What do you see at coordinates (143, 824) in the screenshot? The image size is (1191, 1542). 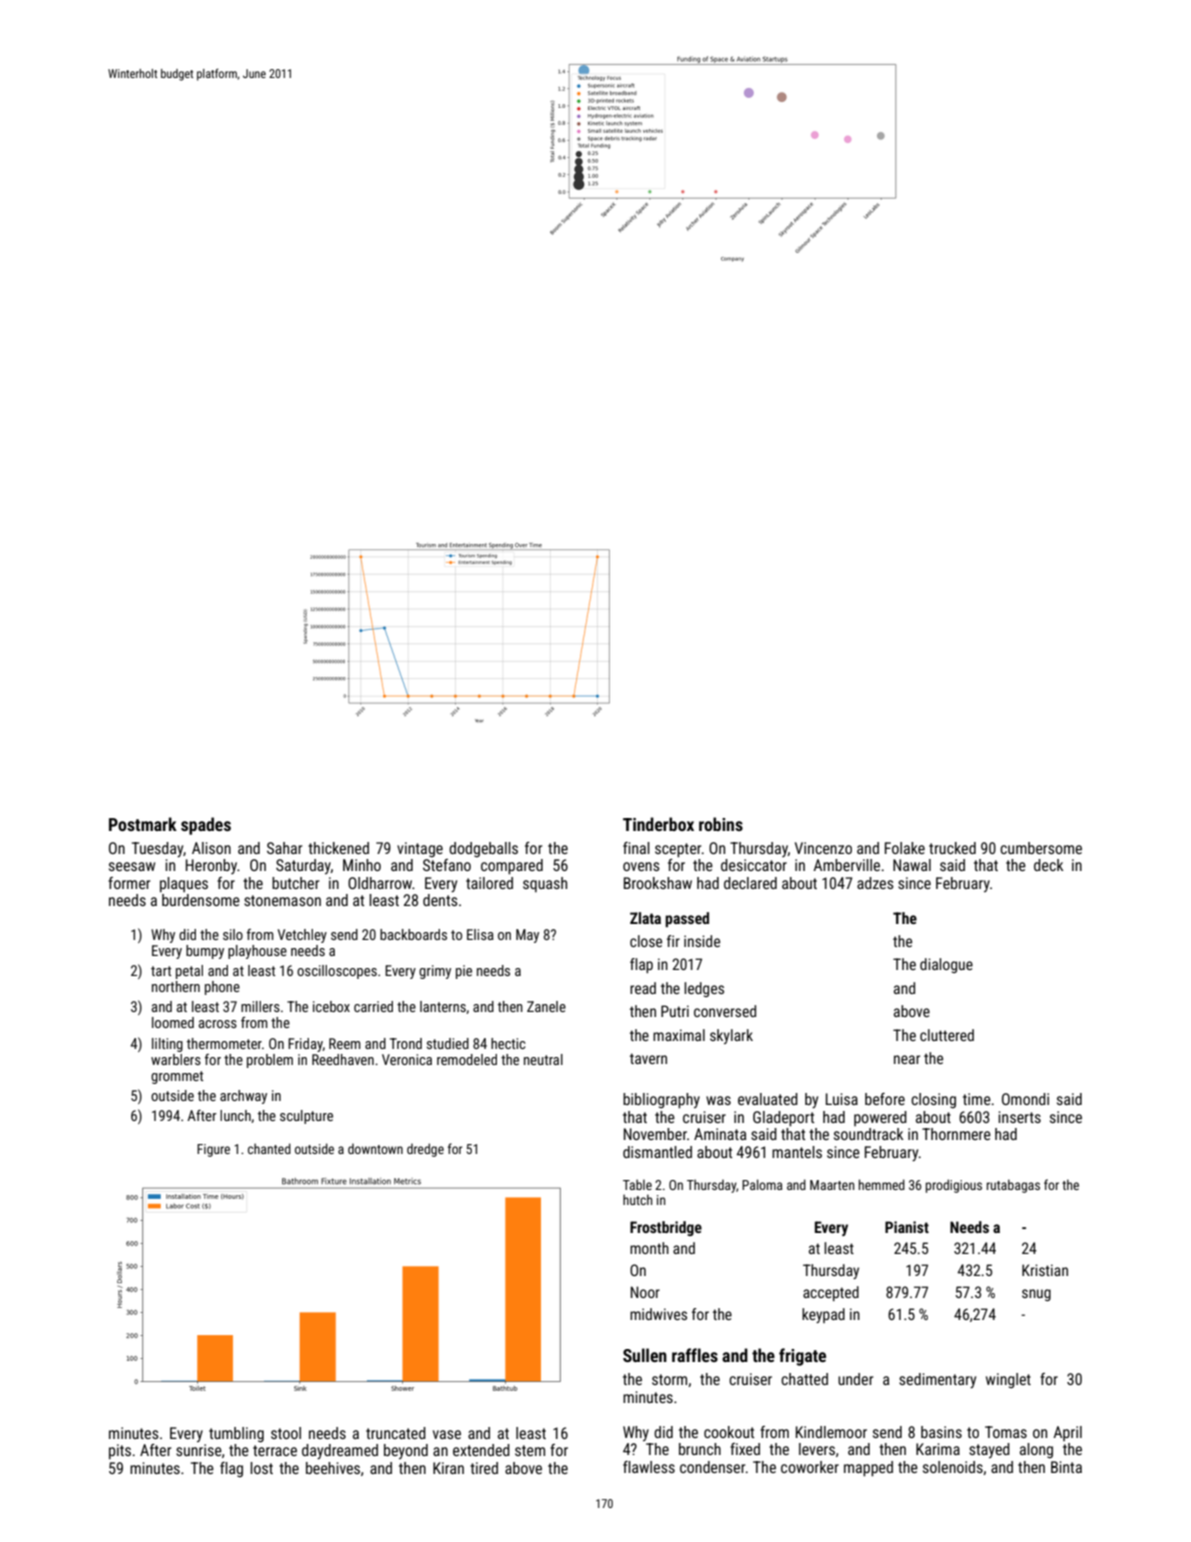 I see `Postmark` at bounding box center [143, 824].
